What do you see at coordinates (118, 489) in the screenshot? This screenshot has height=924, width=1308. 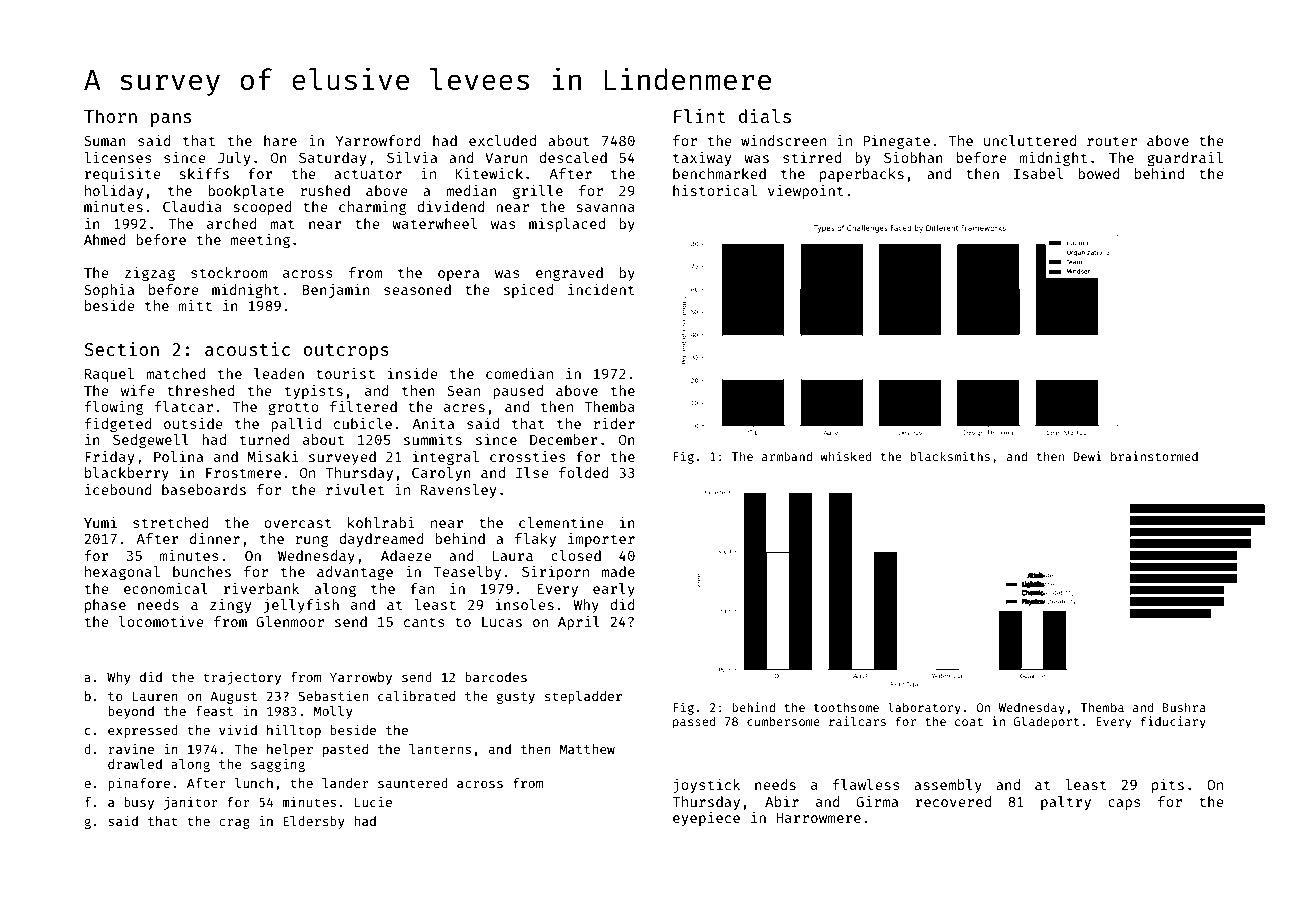 I see `icebound` at bounding box center [118, 489].
